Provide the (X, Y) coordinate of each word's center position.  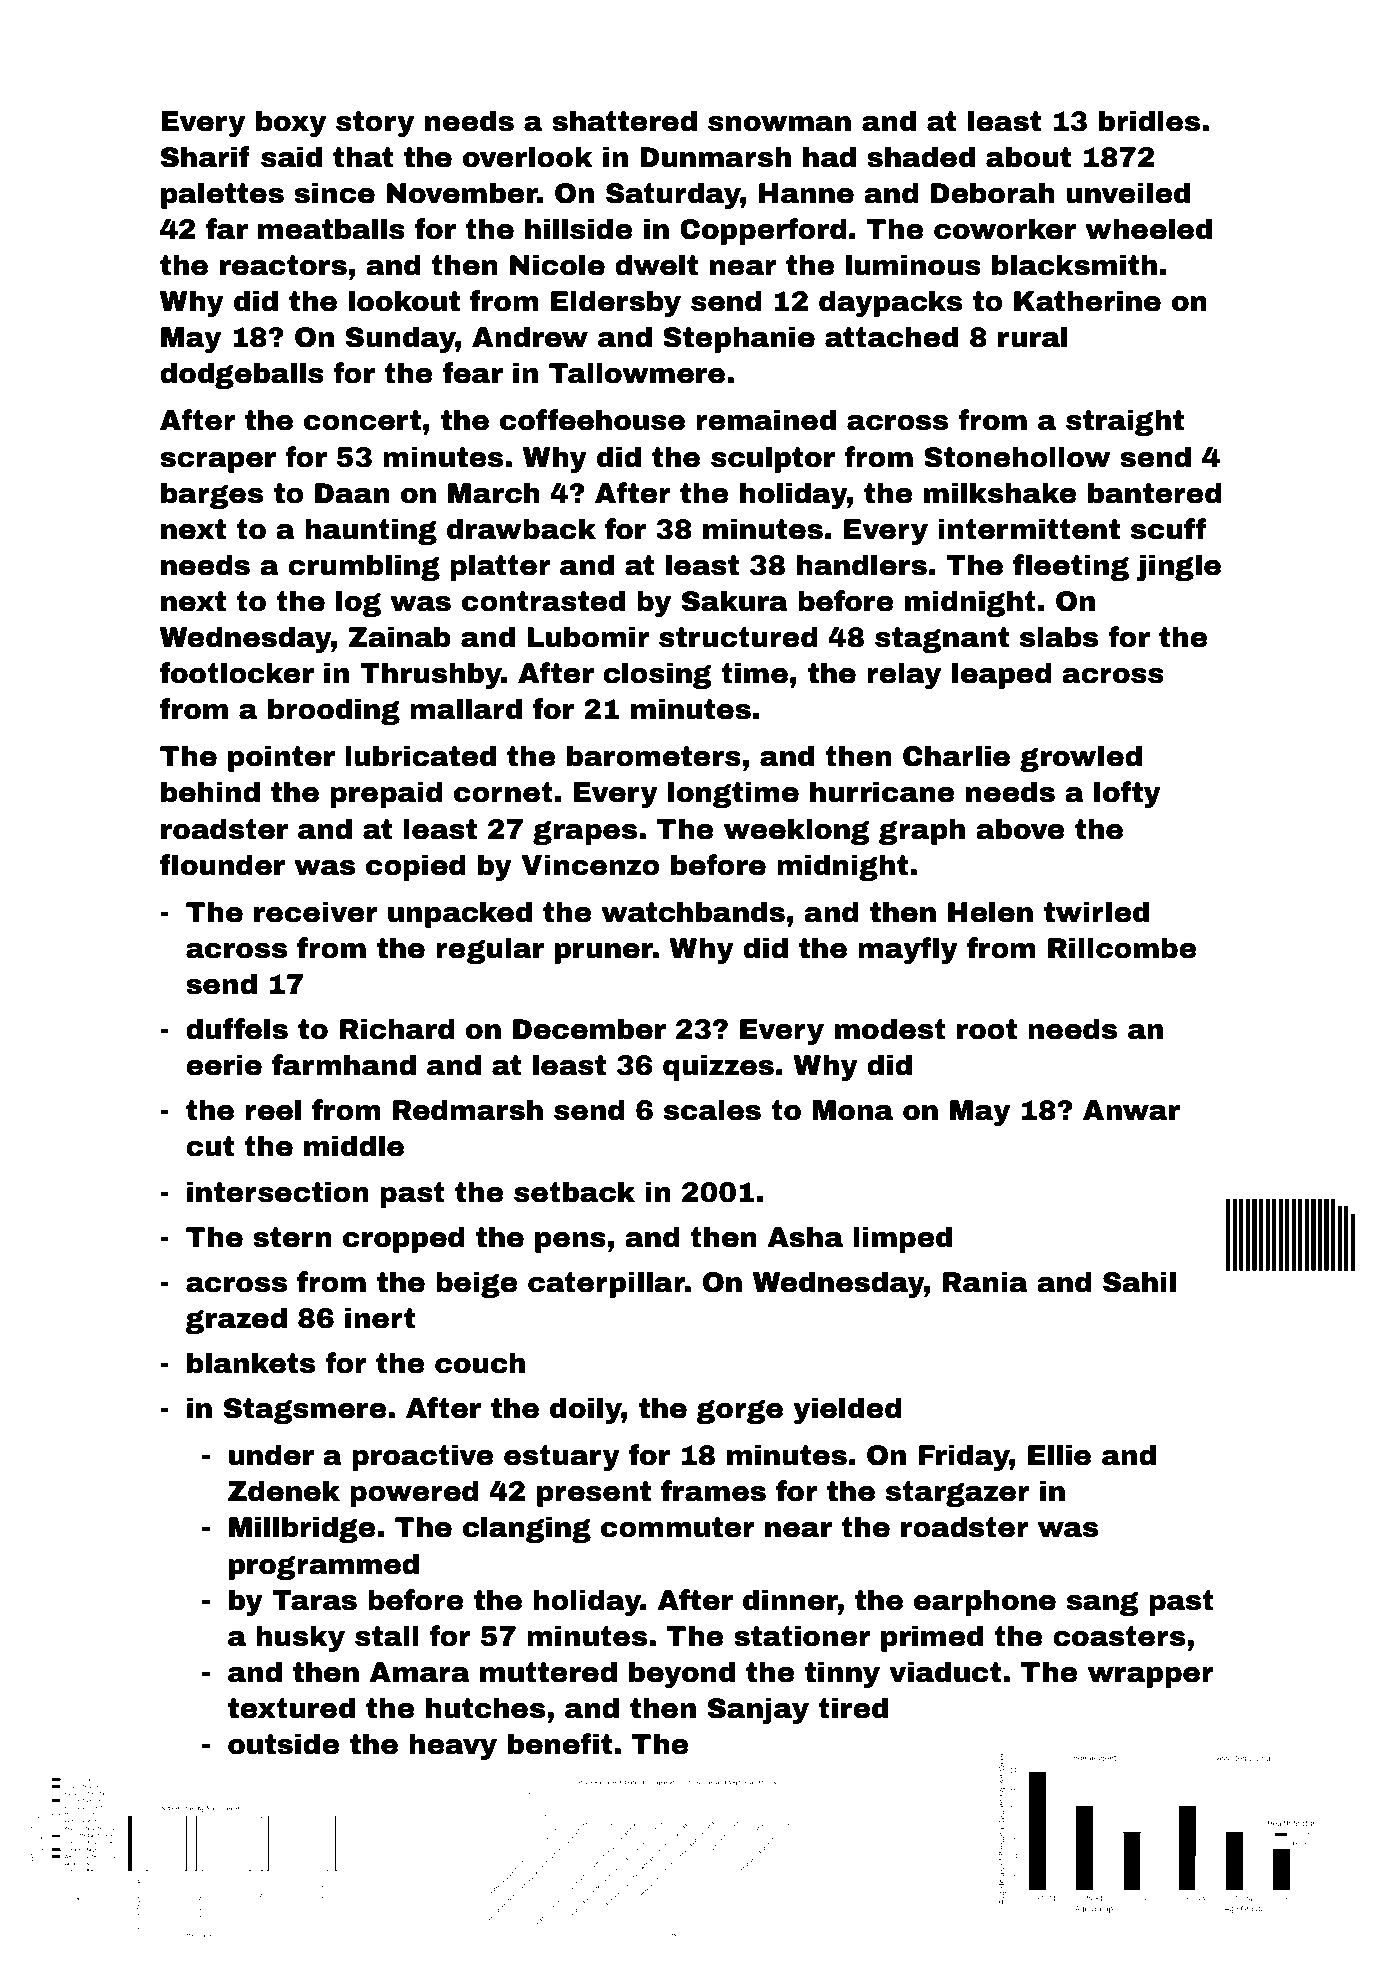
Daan (352, 493)
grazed (236, 1320)
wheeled (1148, 229)
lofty (1127, 794)
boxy (291, 123)
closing (657, 675)
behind (210, 792)
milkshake (1000, 493)
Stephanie (739, 339)
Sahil (1139, 1282)
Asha (805, 1237)
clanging (527, 1529)
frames (713, 1491)
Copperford (763, 231)
